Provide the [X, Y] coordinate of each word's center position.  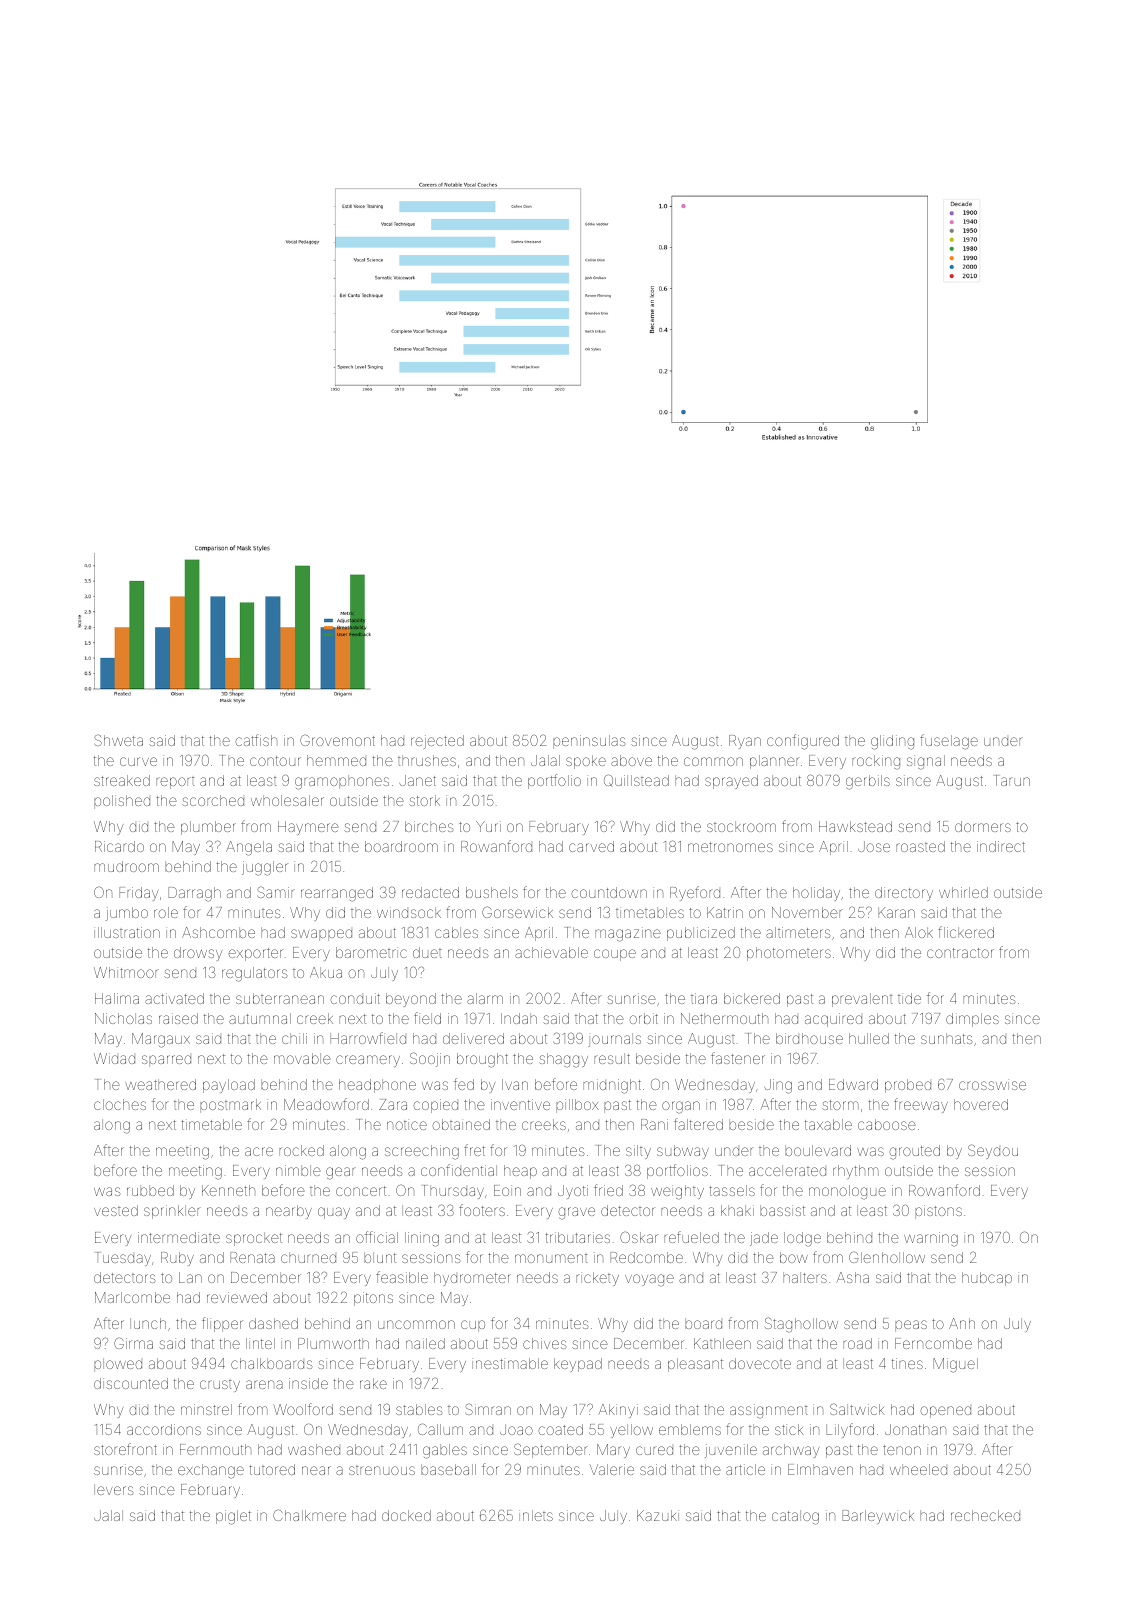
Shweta [118, 740]
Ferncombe [933, 1343]
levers [113, 1489]
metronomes [730, 847]
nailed [425, 1343]
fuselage [949, 742]
